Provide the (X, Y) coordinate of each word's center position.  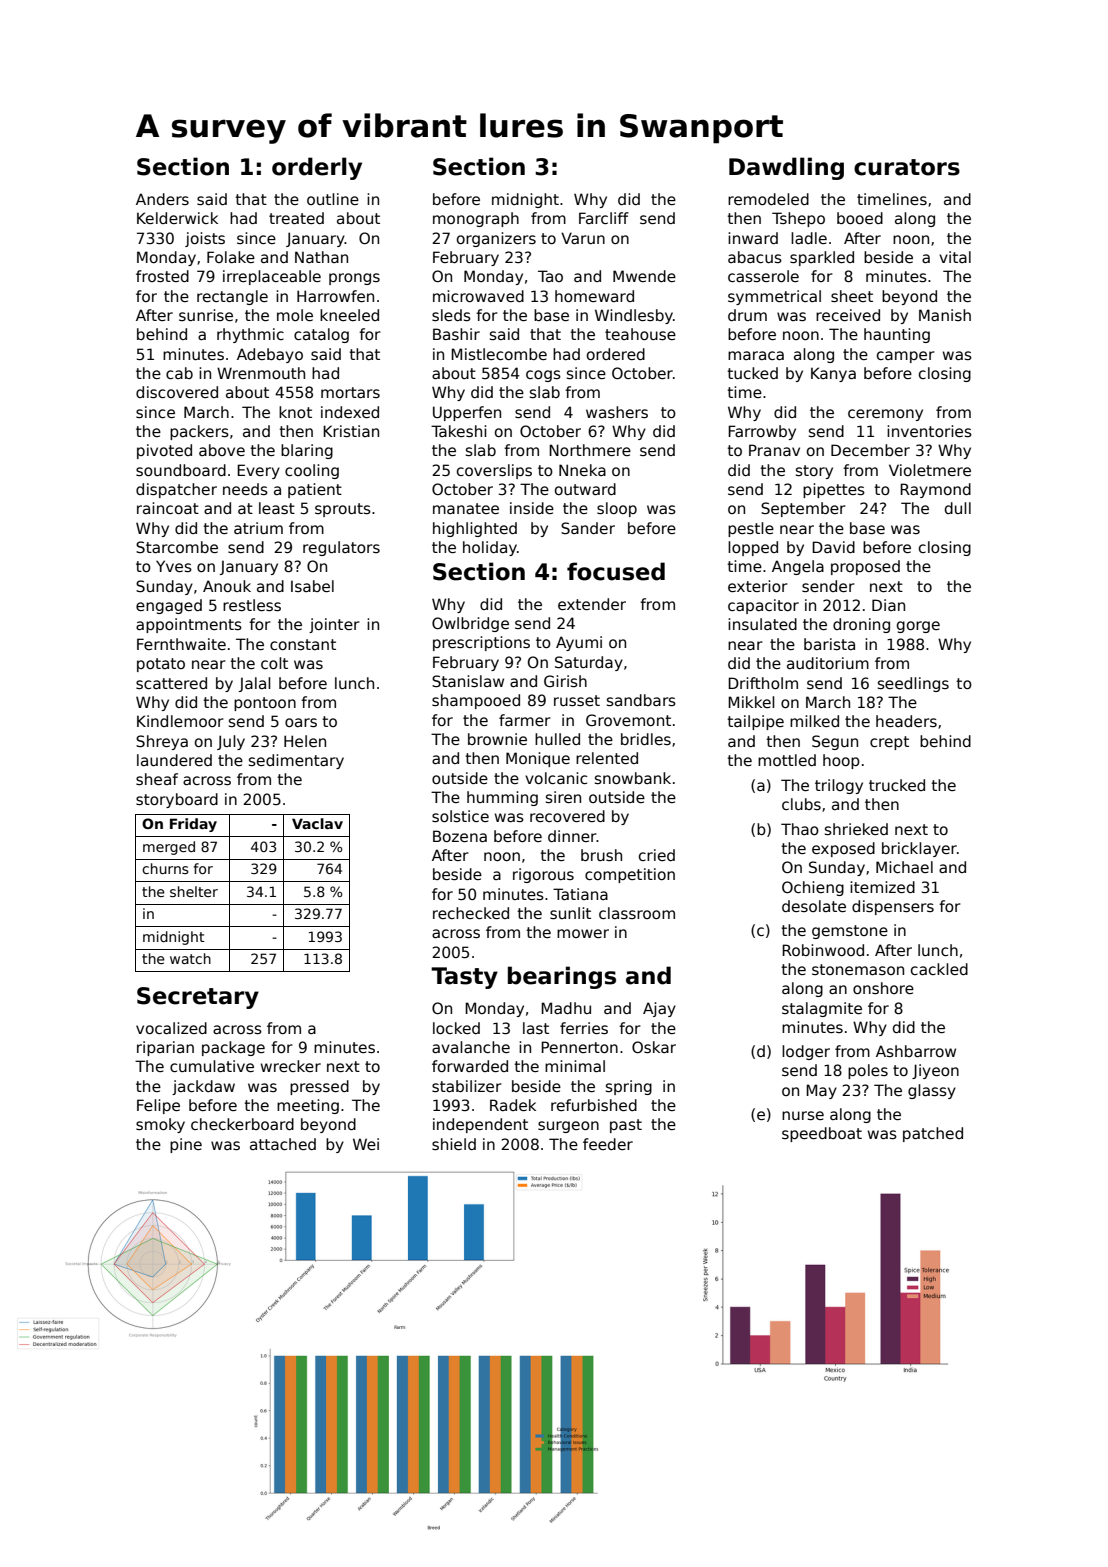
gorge (918, 627)
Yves (174, 566)
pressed (319, 1087)
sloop (617, 509)
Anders (162, 199)
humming (502, 798)
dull (958, 508)
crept (889, 743)
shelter (194, 891)
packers (199, 432)
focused (616, 571)
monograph (476, 219)
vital (955, 257)
